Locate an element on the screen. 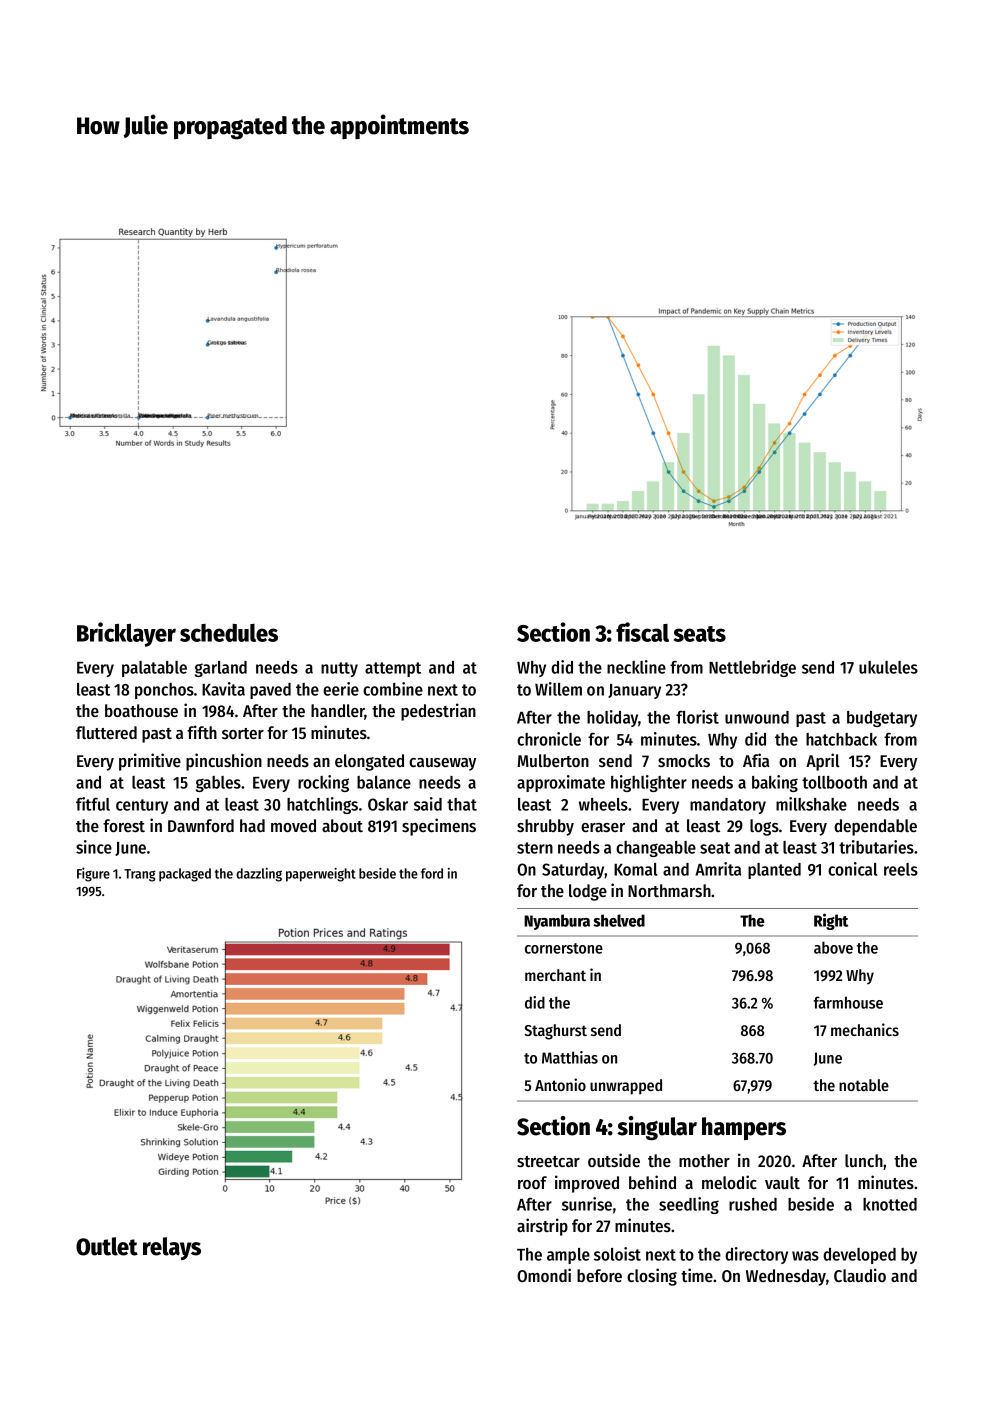  approximate is located at coordinates (561, 783).
